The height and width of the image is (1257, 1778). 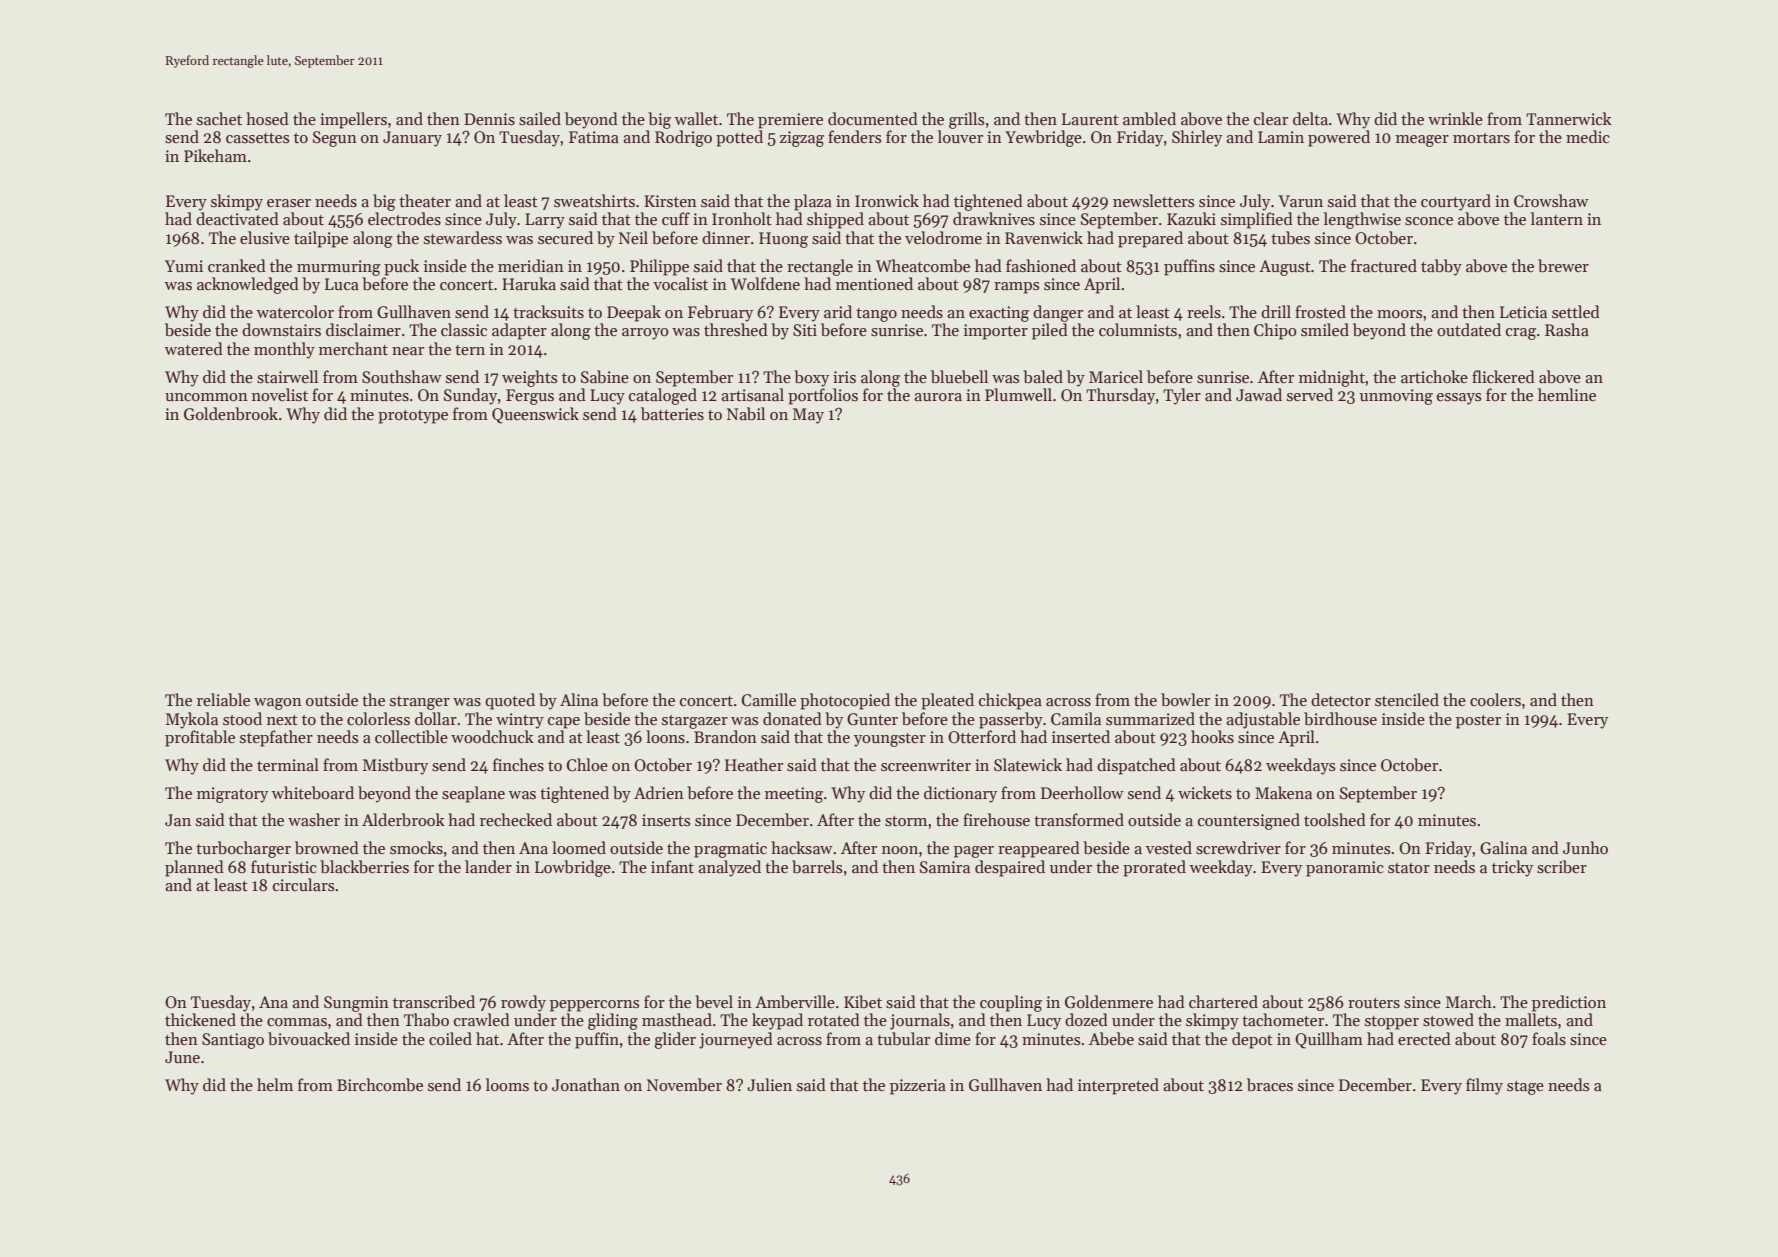 What do you see at coordinates (1585, 847) in the image?
I see `Junho` at bounding box center [1585, 847].
